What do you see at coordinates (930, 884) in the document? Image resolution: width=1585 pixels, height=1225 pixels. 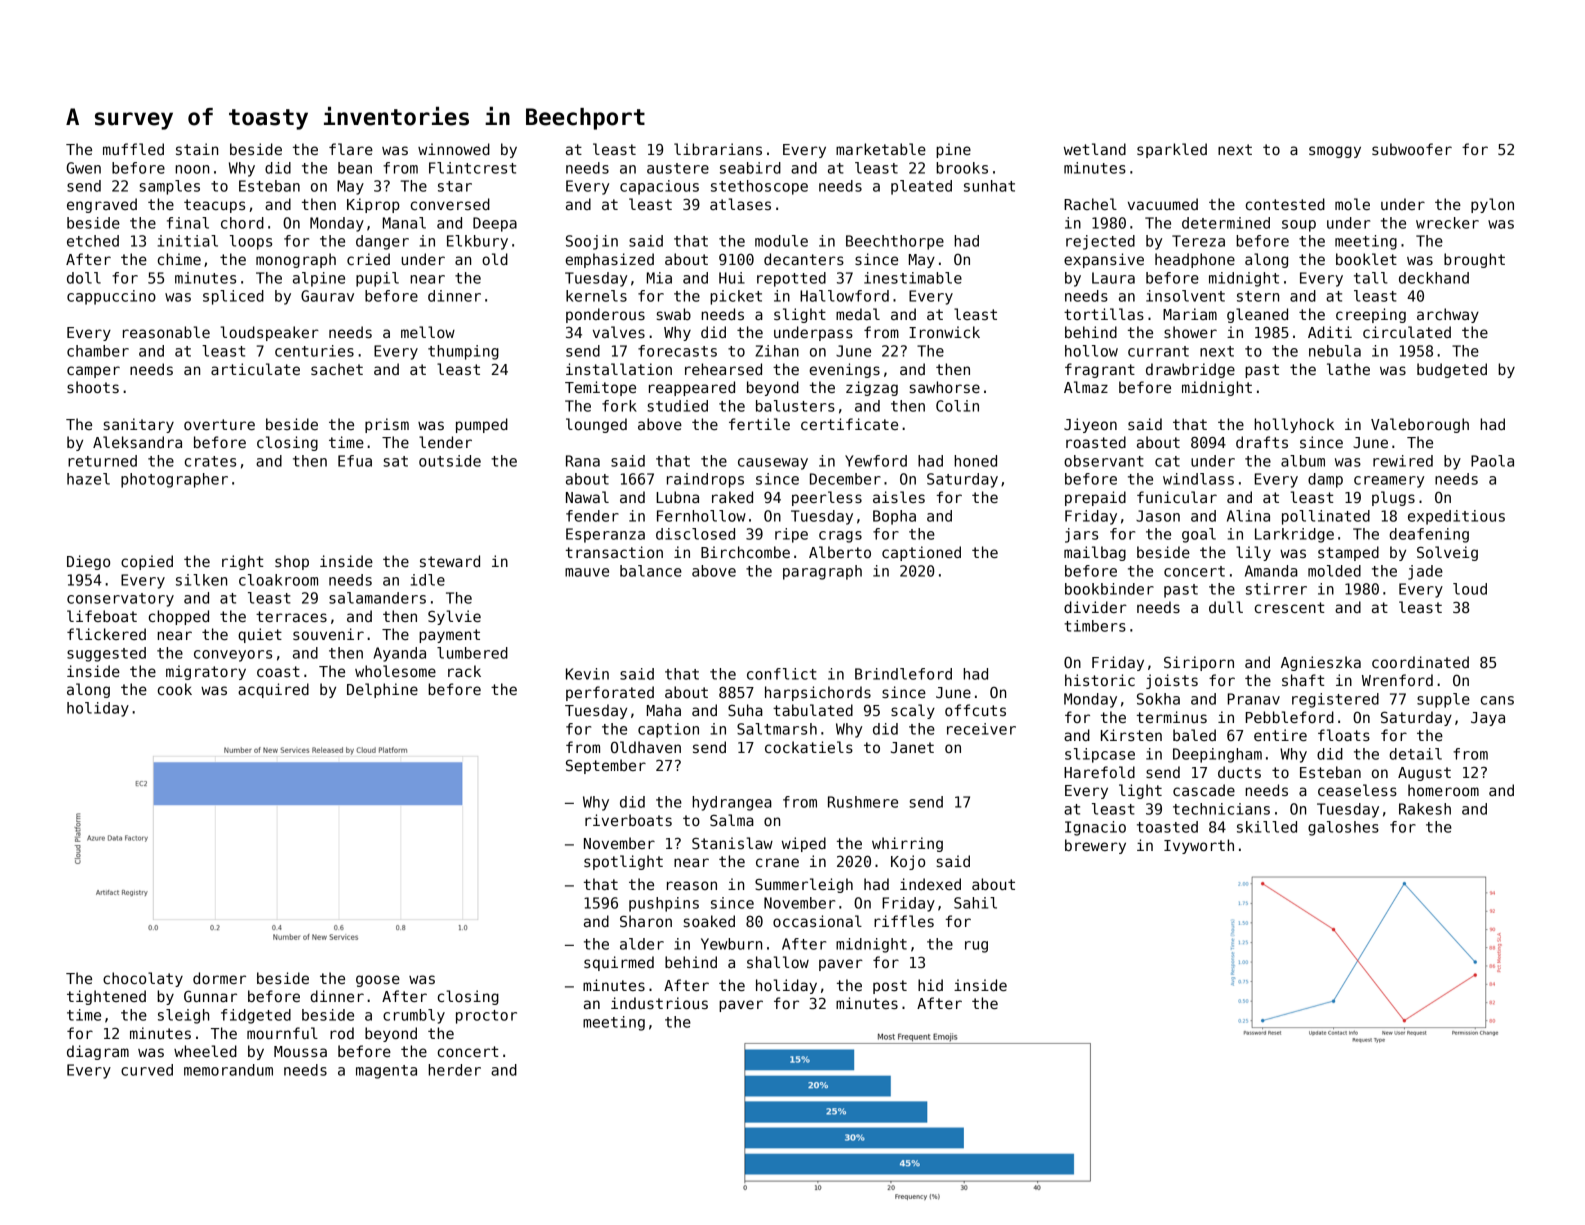 I see `indexed` at bounding box center [930, 884].
